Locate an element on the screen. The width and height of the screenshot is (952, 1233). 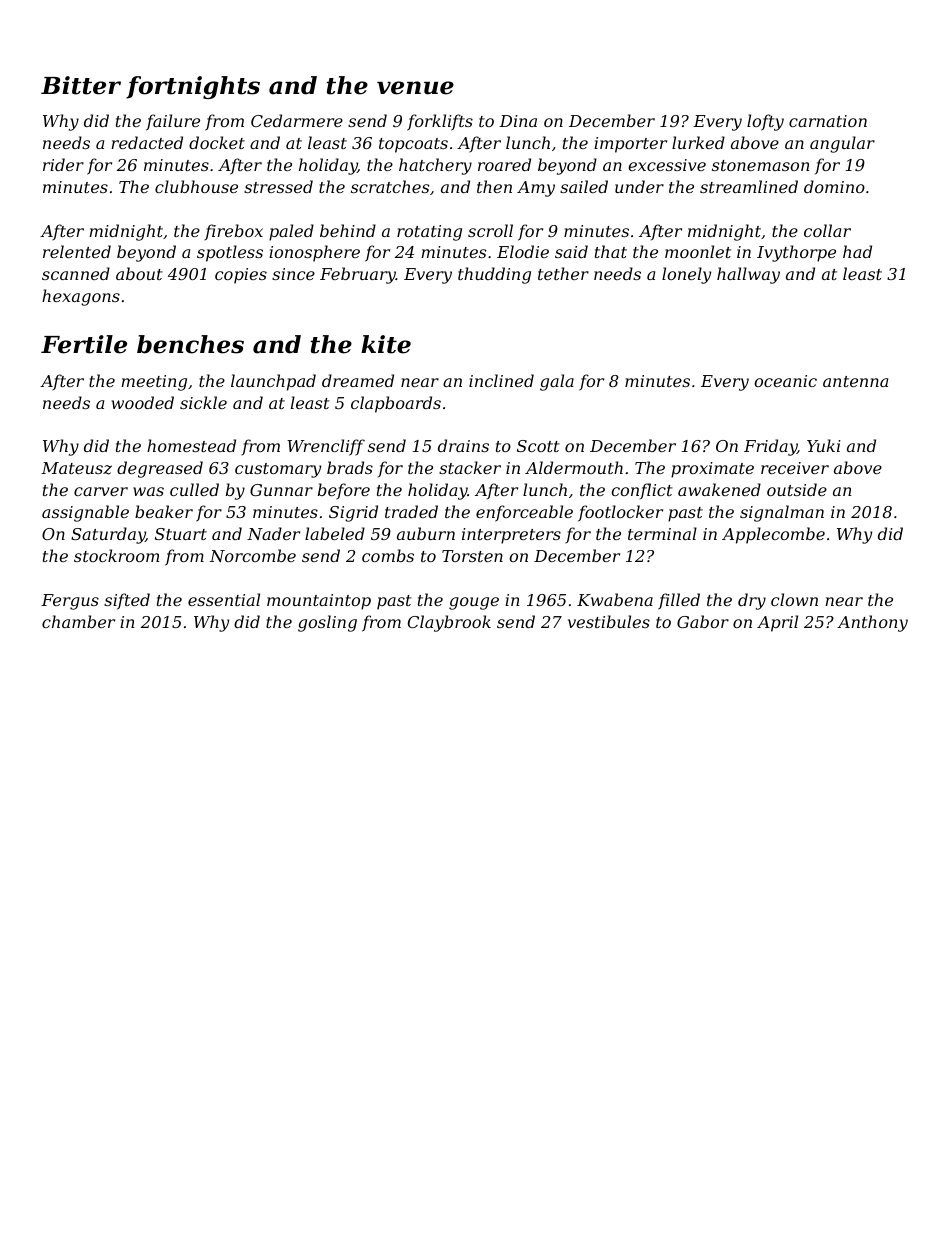
relented is located at coordinates (77, 251).
